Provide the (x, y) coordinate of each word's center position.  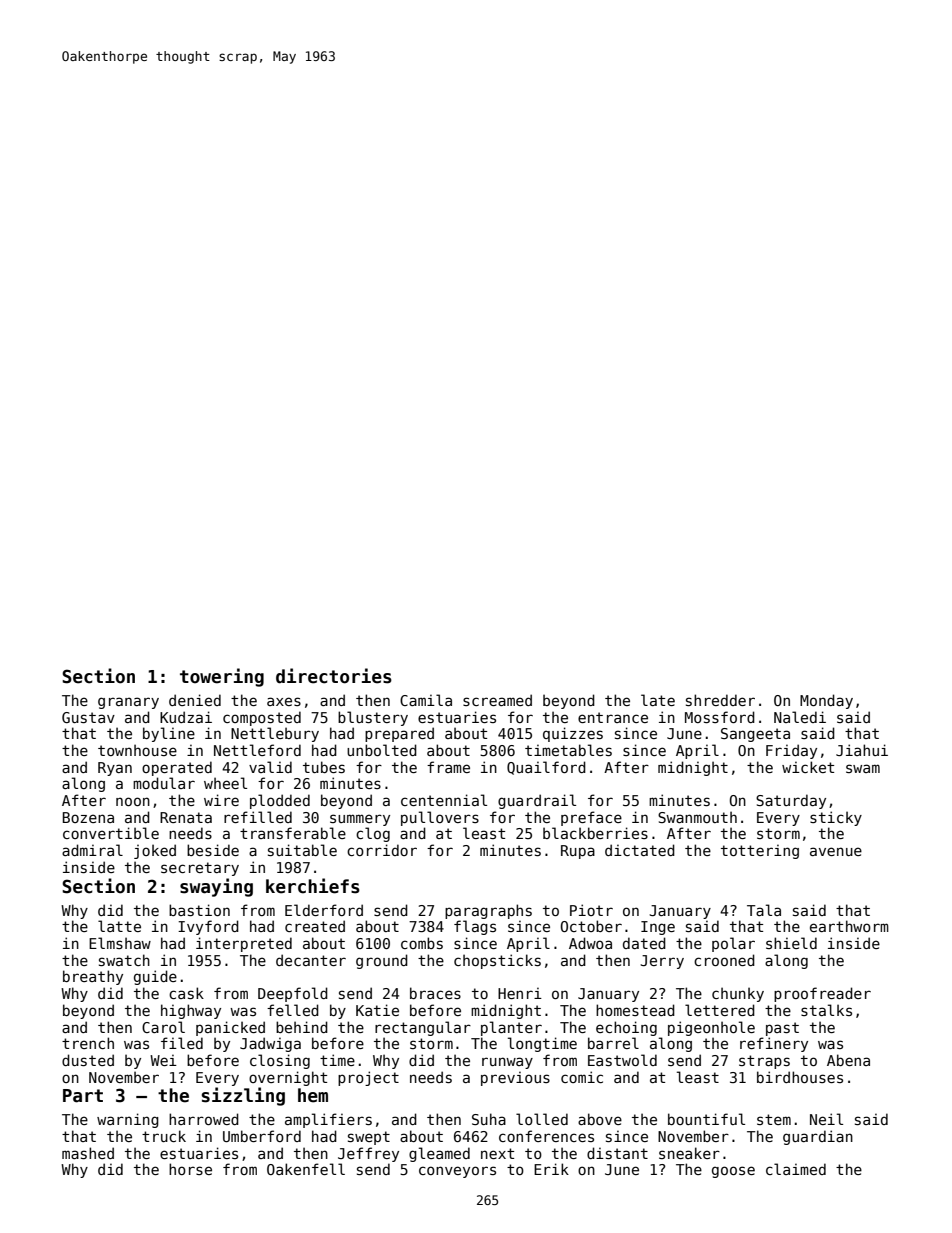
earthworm (849, 926)
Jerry (662, 962)
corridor (382, 850)
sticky (836, 818)
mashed (88, 1153)
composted (262, 718)
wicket (808, 767)
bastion (199, 910)
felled (293, 1010)
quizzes (573, 734)
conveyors (457, 1172)
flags (475, 927)
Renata (186, 817)
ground (382, 961)
